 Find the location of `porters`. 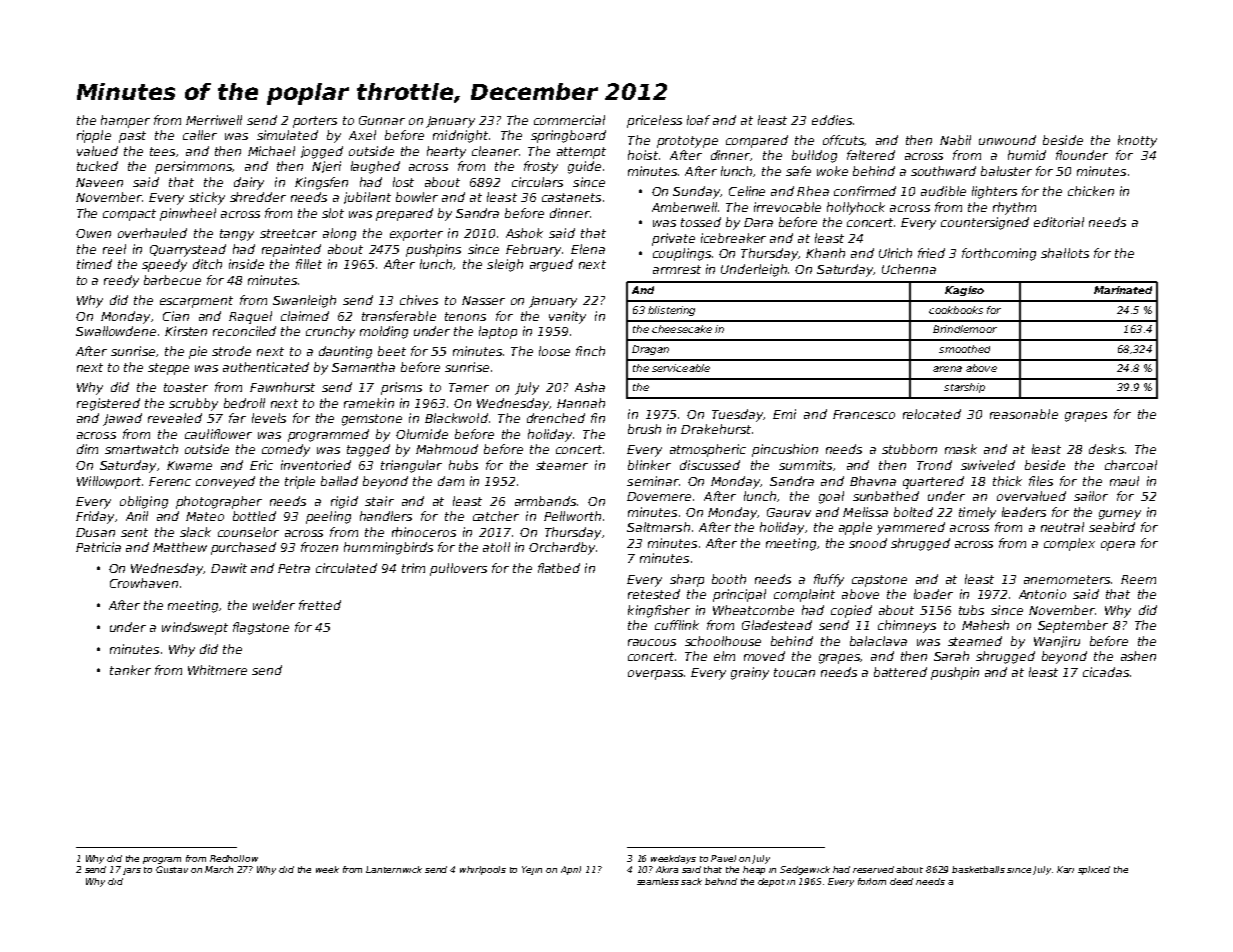

porters is located at coordinates (315, 122).
